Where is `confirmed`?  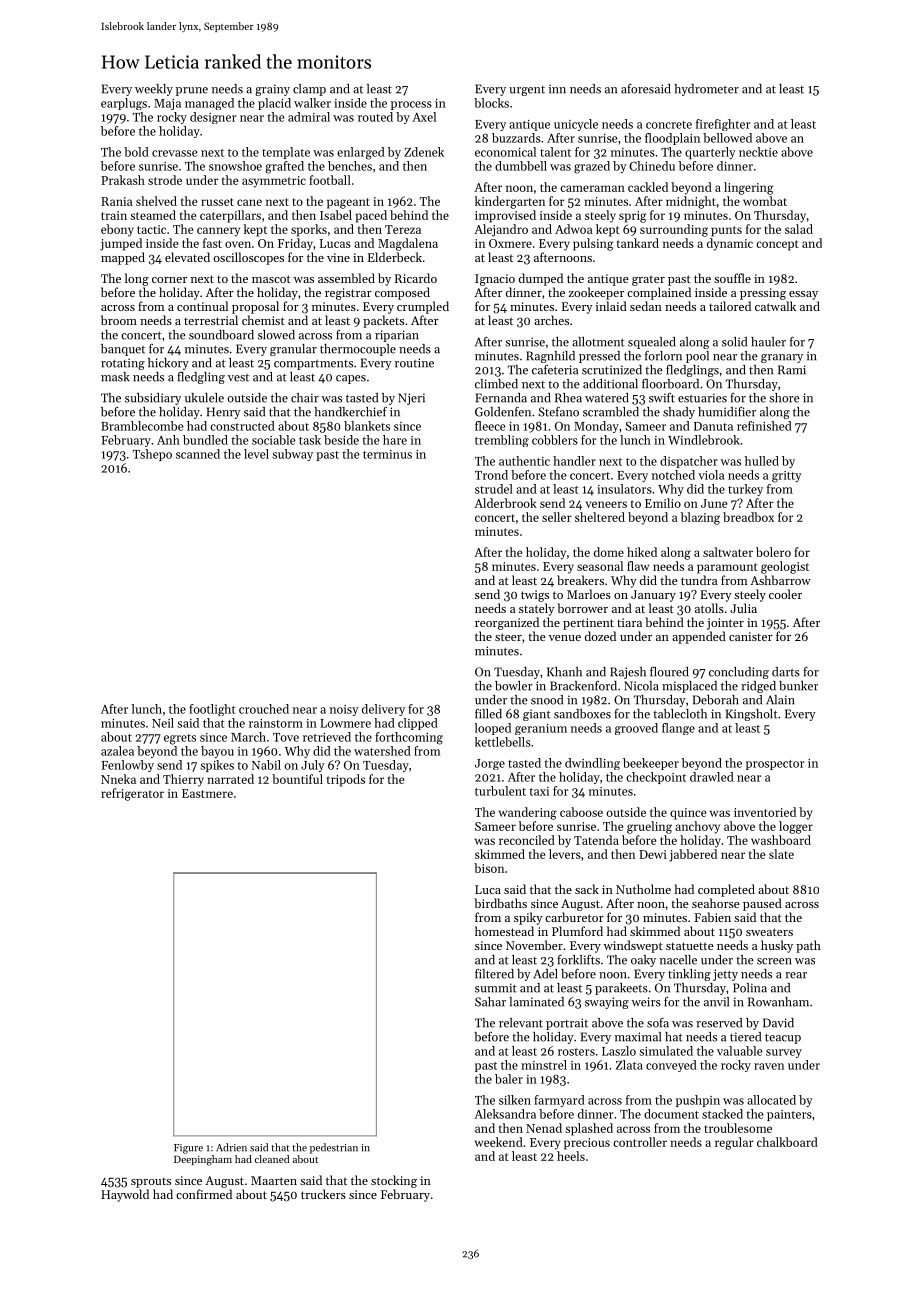
confirmed is located at coordinates (204, 1194).
